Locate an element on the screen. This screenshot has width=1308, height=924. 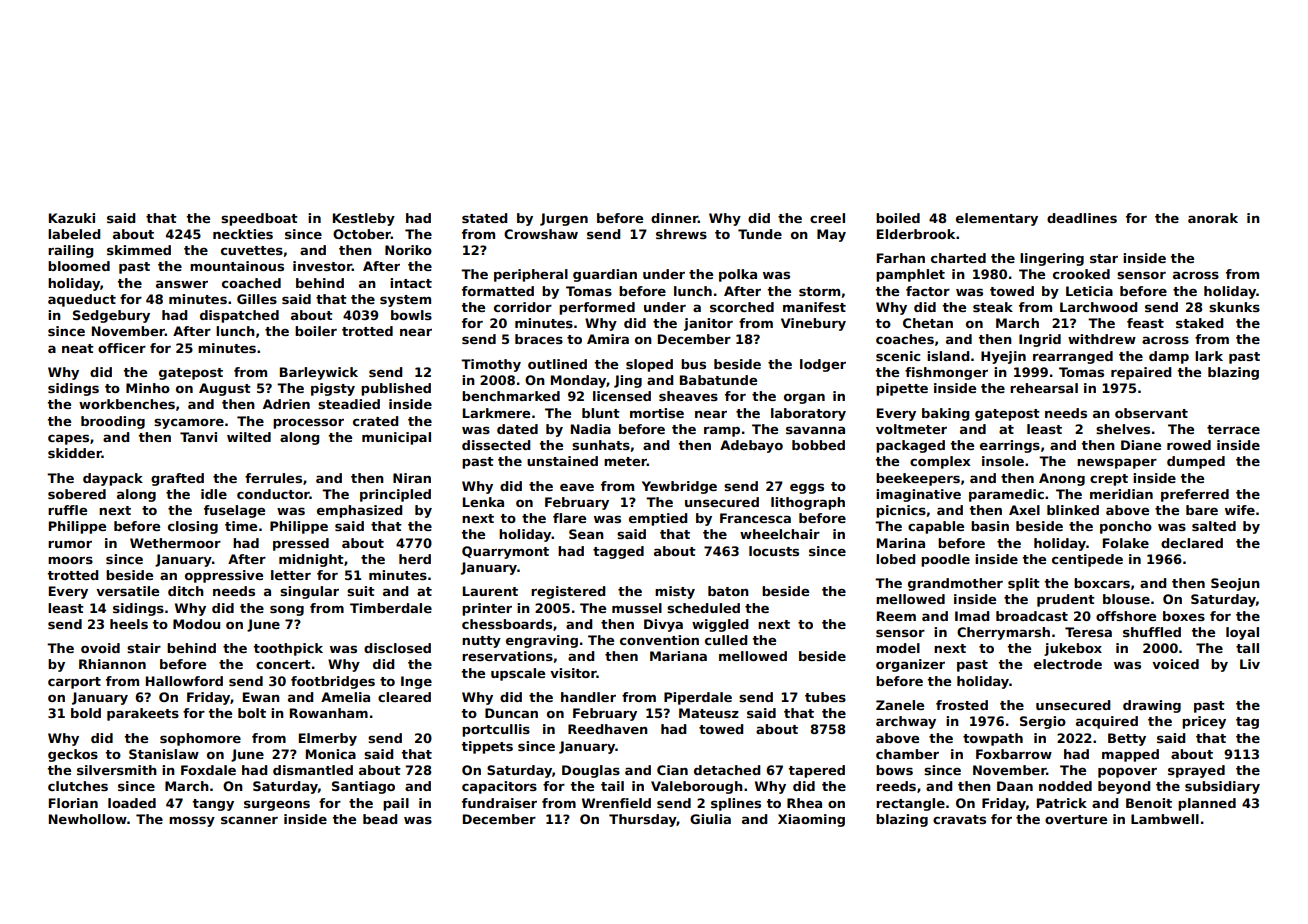
scanner is located at coordinates (249, 820).
